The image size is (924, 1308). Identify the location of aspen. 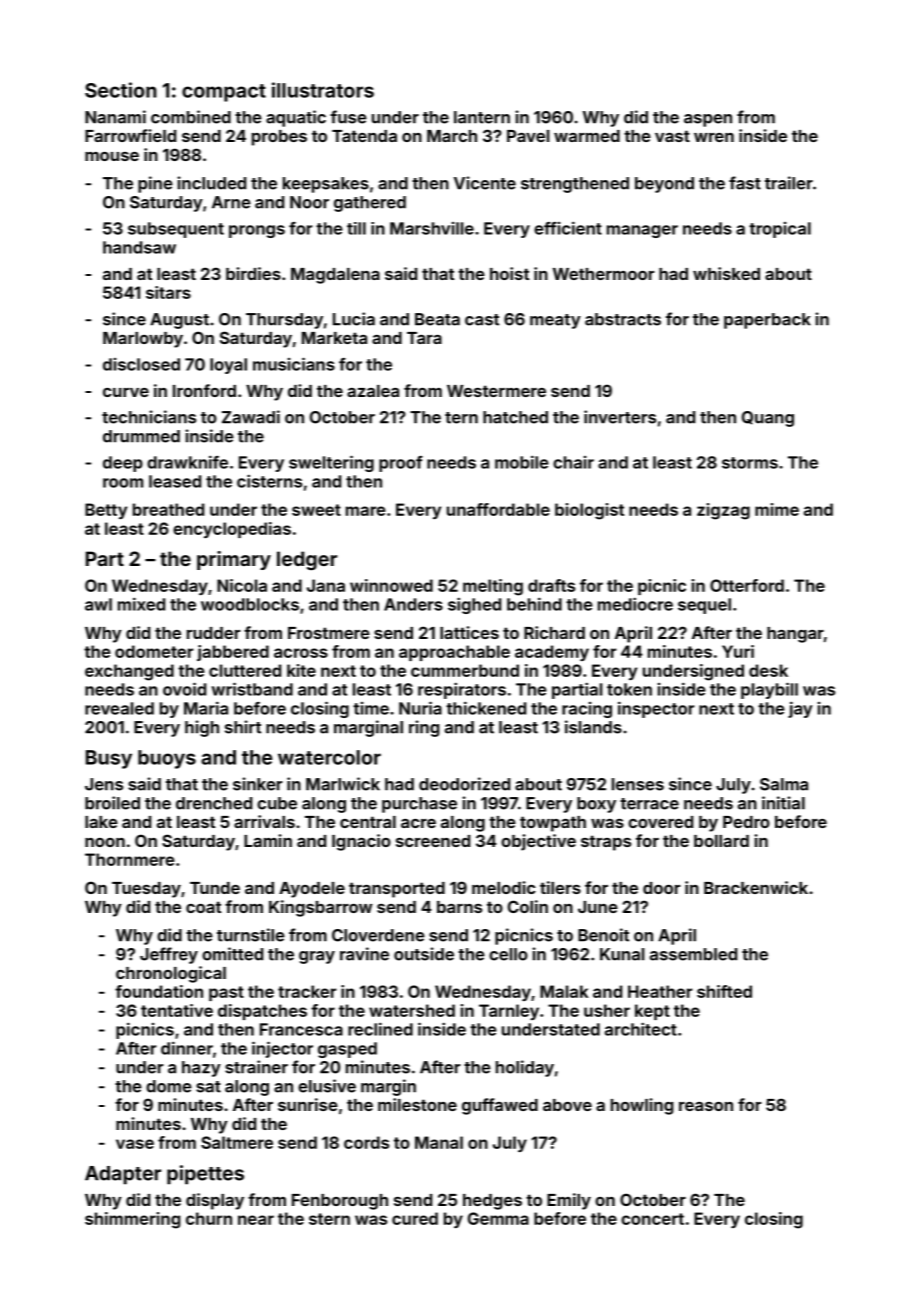
(708, 120).
